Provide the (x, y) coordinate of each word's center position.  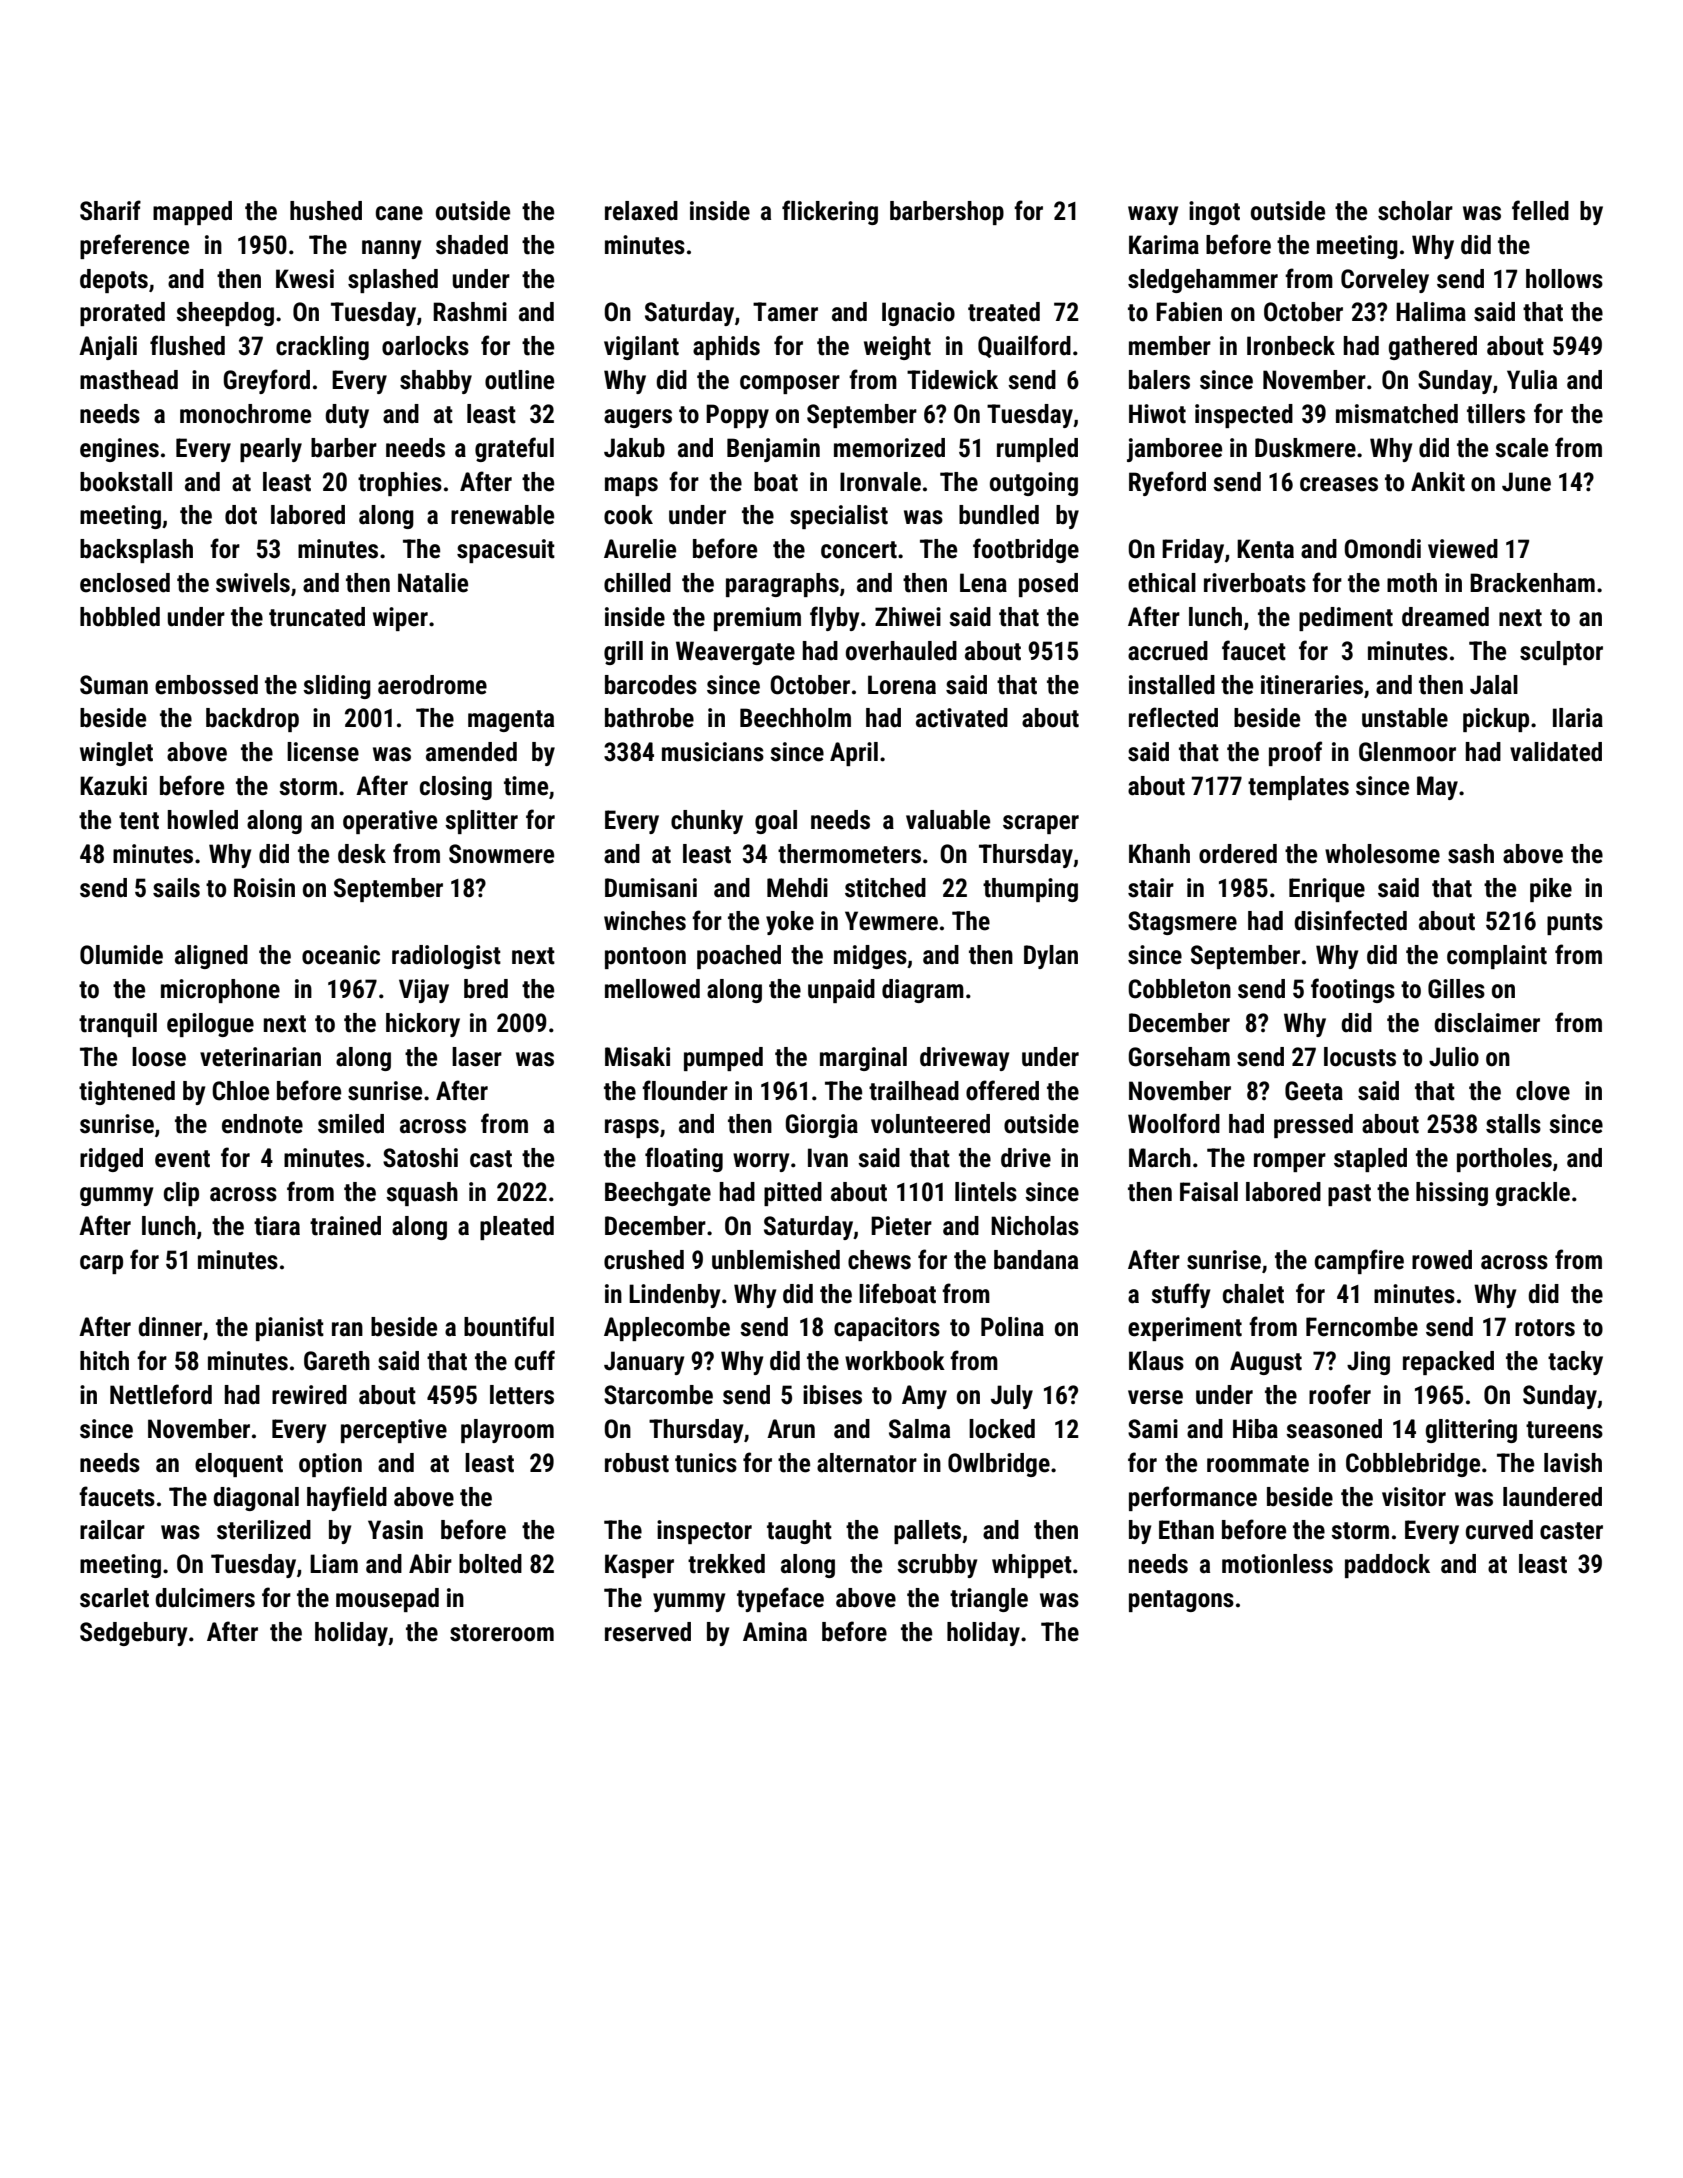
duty (347, 416)
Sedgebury (133, 1634)
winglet (116, 754)
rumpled (1037, 450)
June (1526, 482)
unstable (1405, 718)
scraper (1041, 824)
